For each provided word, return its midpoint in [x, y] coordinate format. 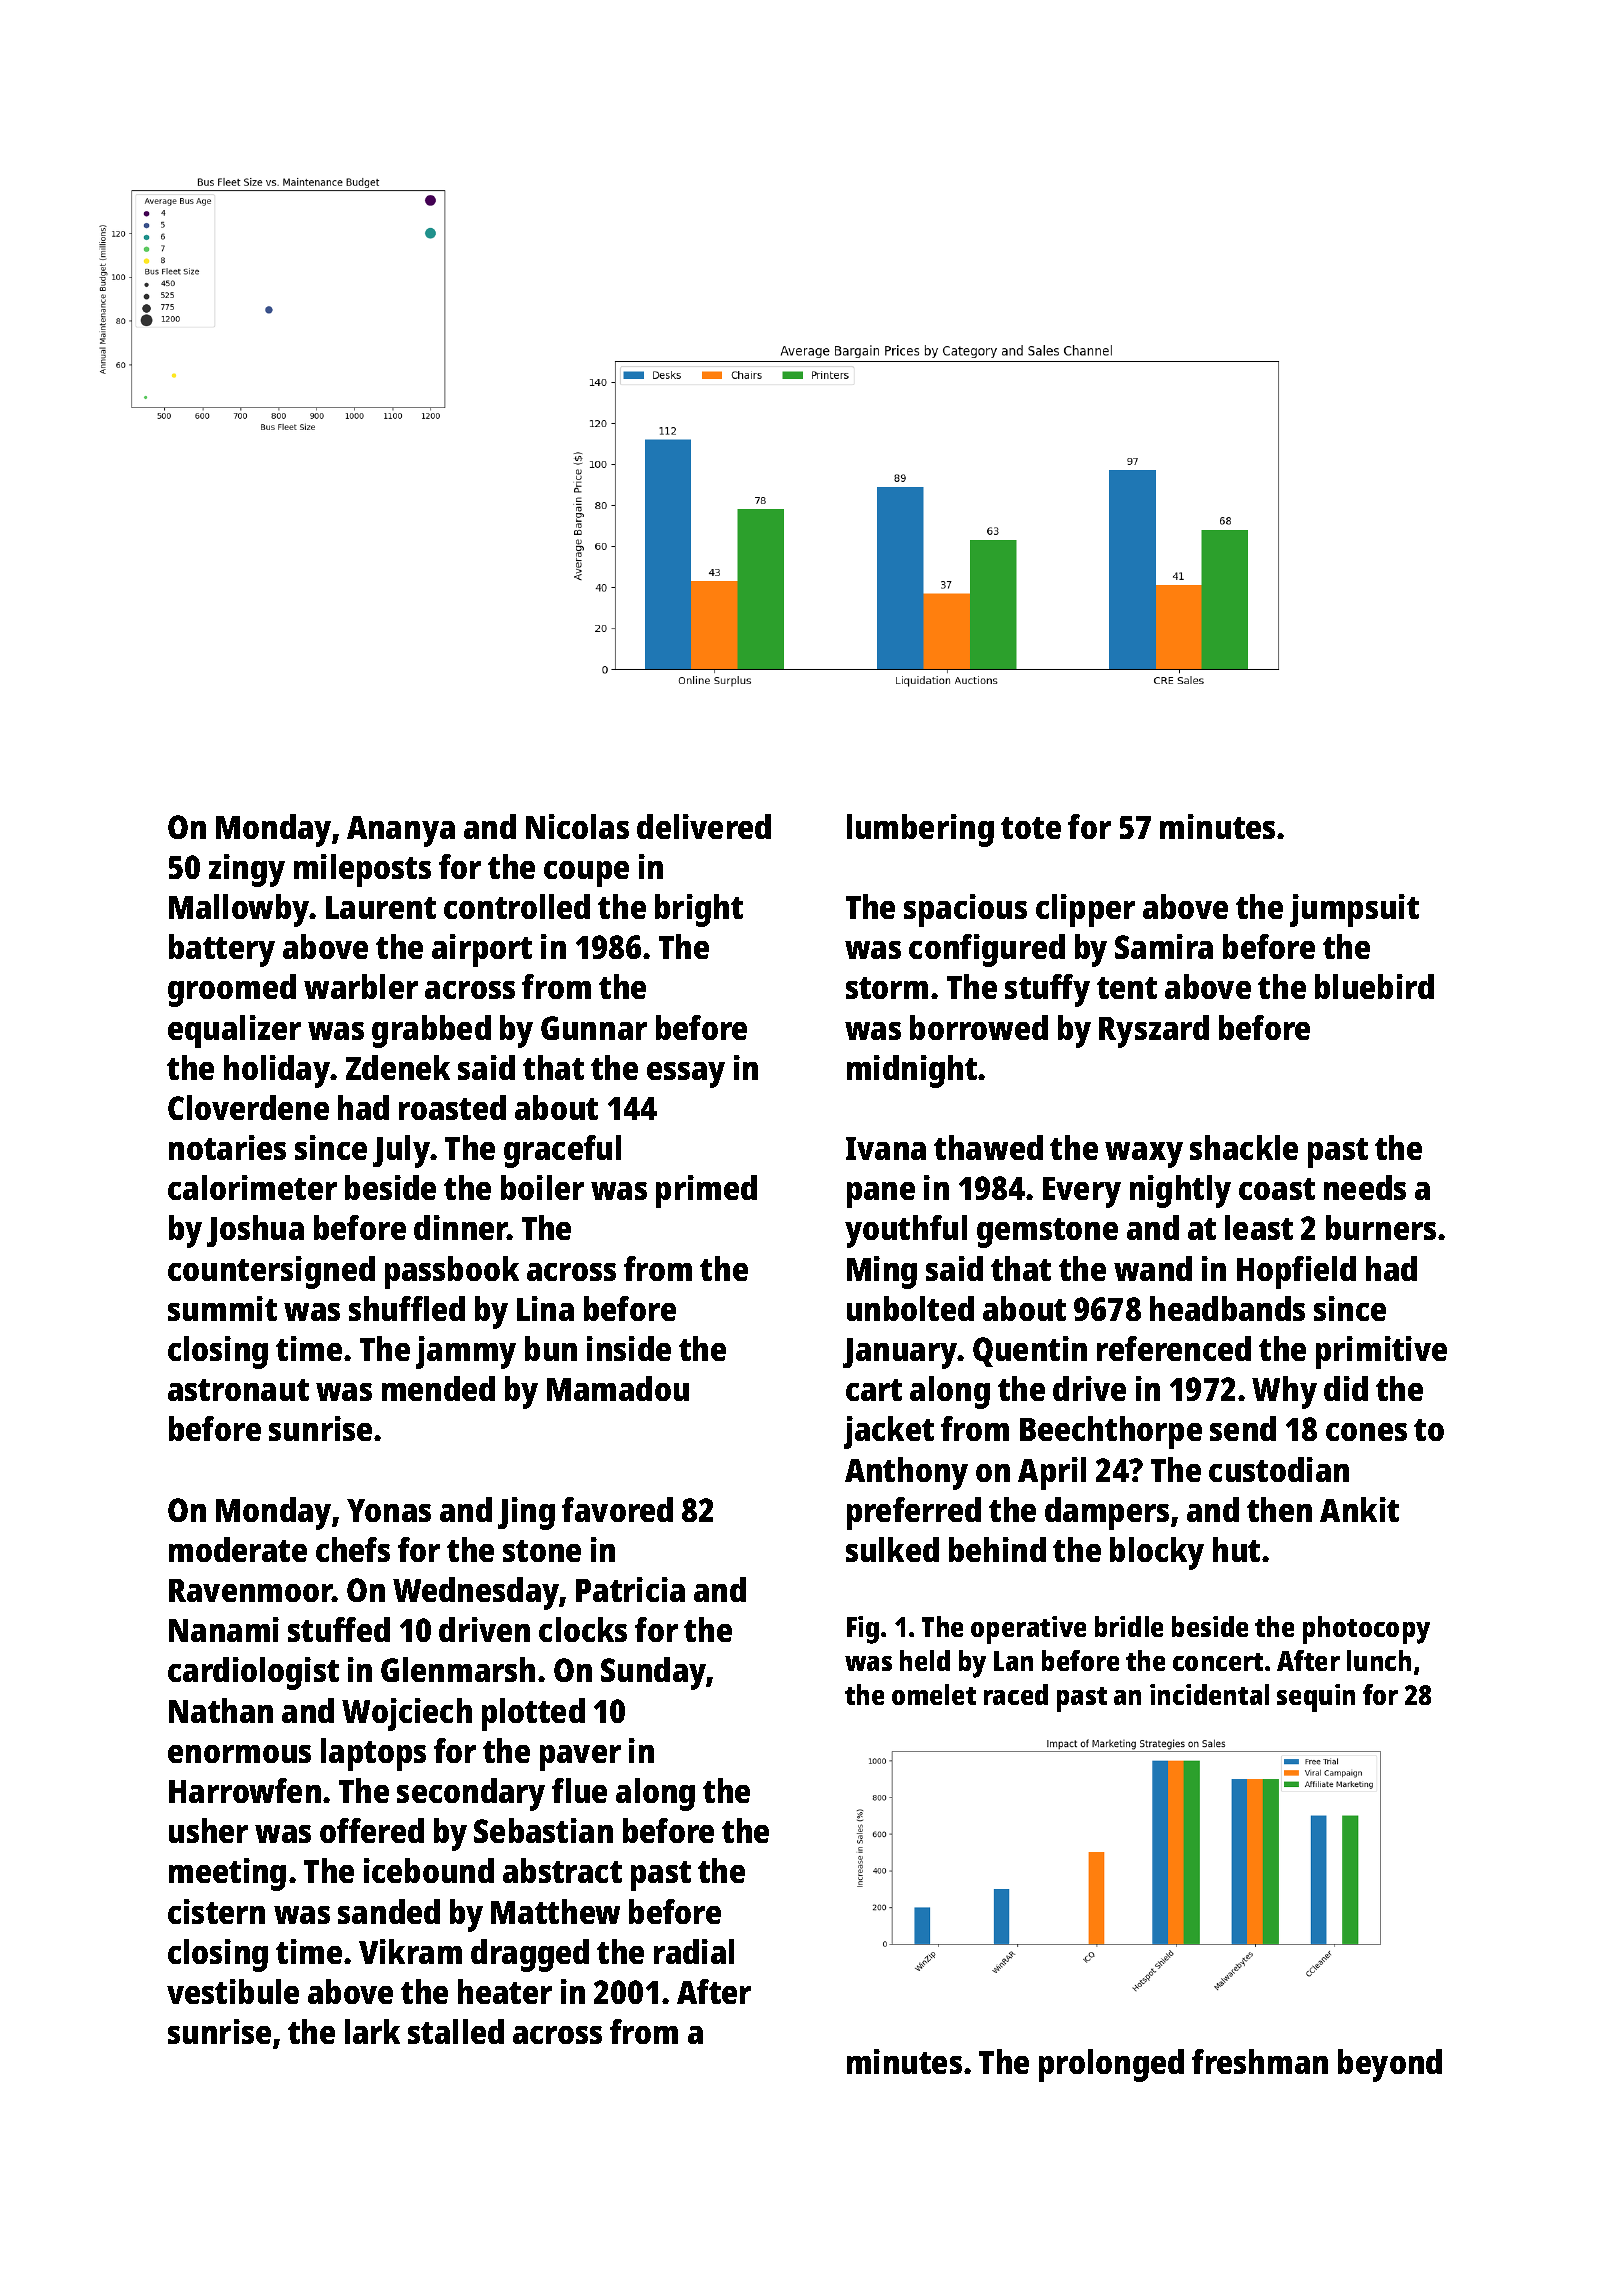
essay [686, 1075]
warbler [361, 986]
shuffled [407, 1308]
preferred [914, 1513]
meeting [227, 1874]
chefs [353, 1549]
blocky [1157, 1553]
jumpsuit [1354, 910]
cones [1366, 1432]
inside [629, 1348]
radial [694, 1951]
